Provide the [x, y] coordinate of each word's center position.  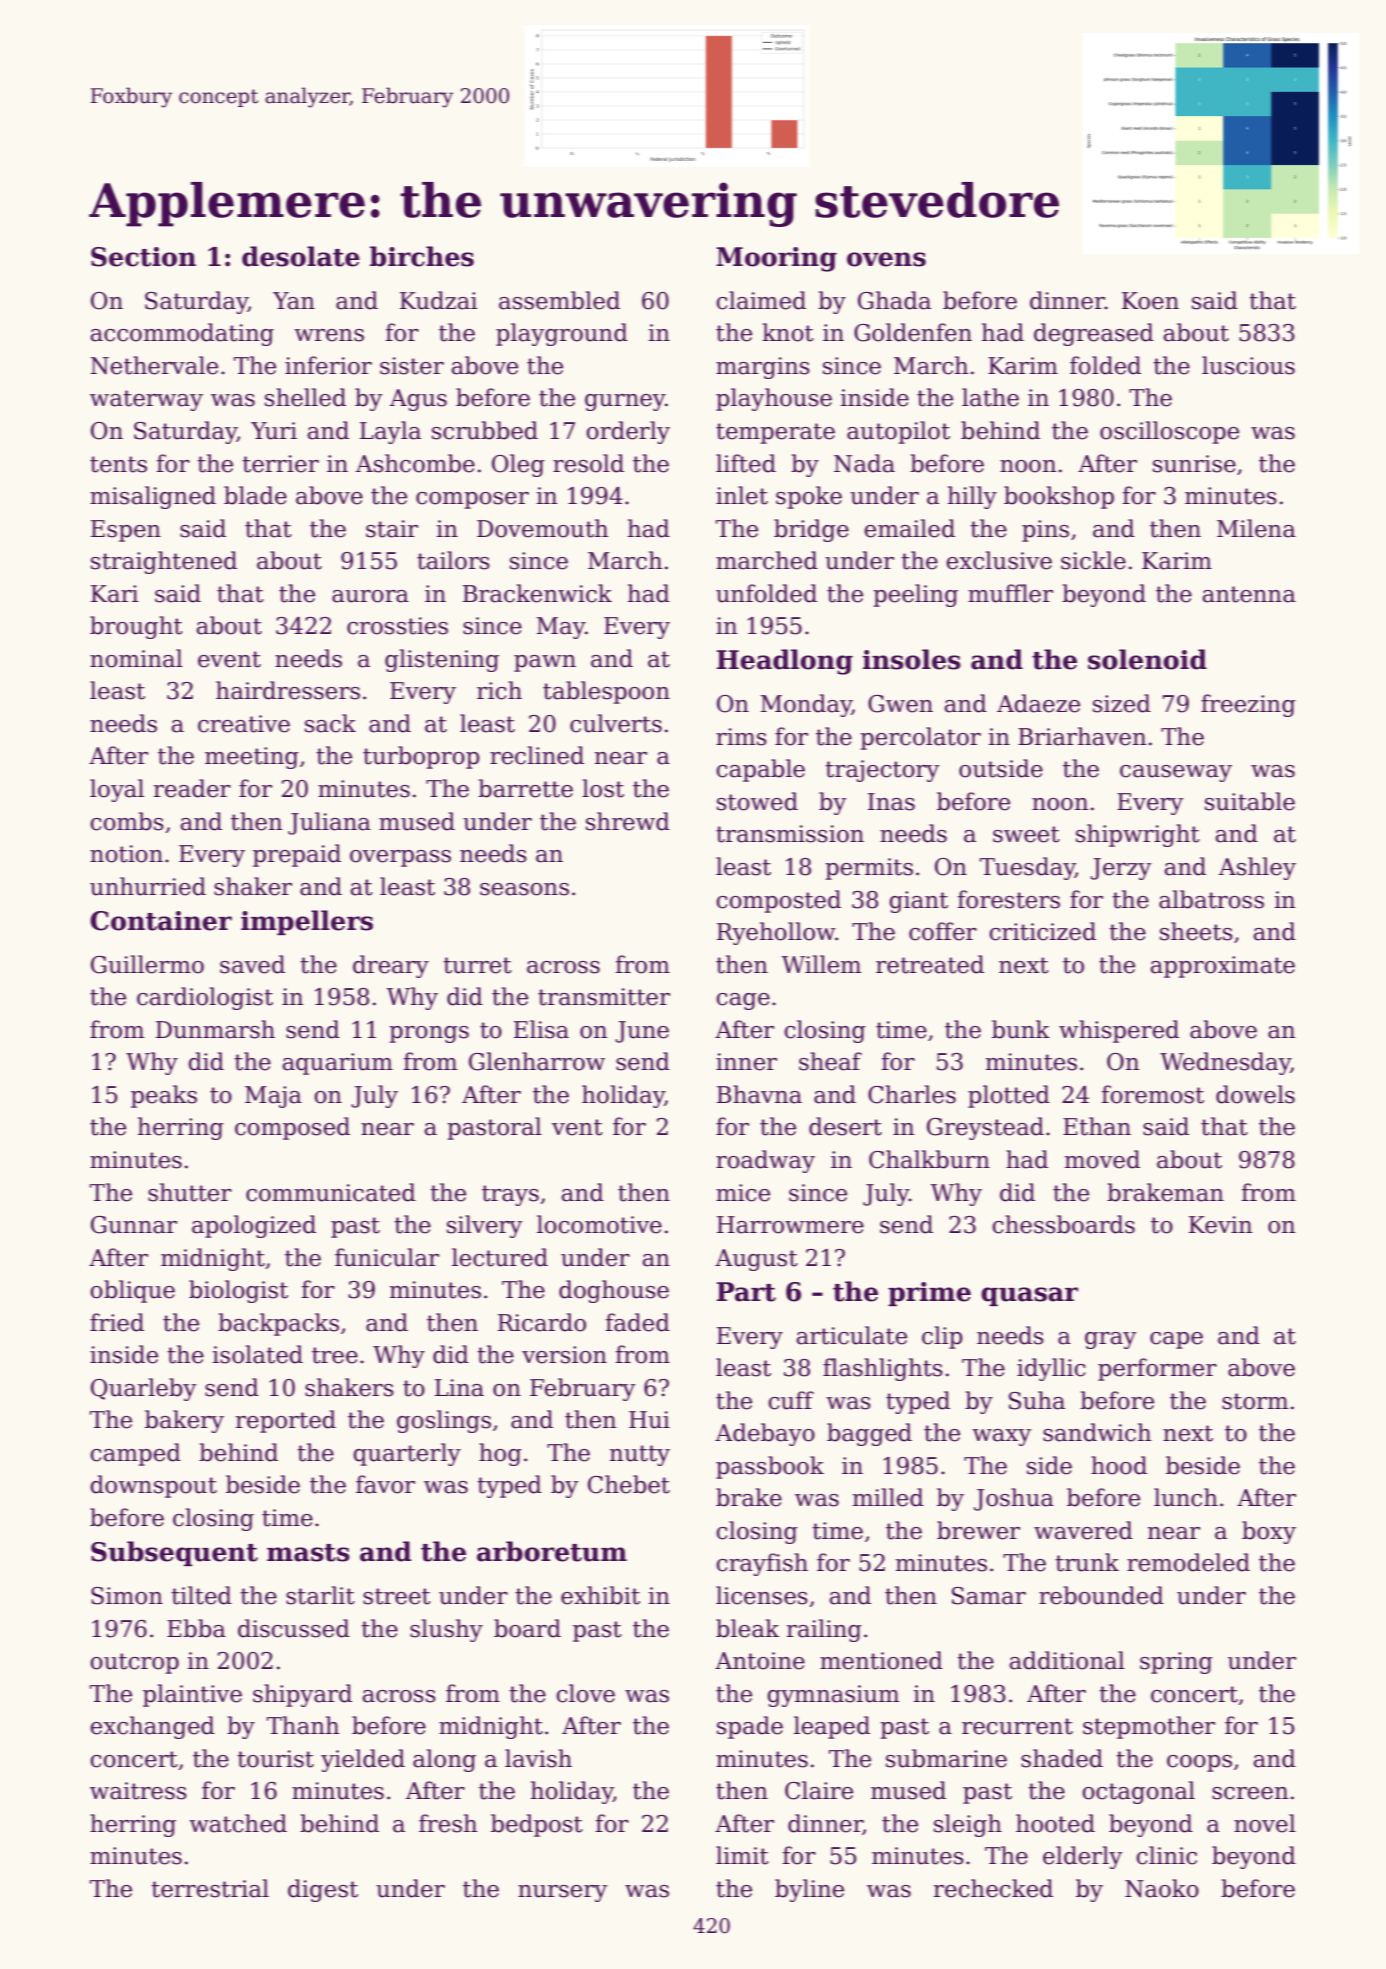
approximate [1222, 967]
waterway [146, 400]
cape [1176, 1340]
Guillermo [147, 964]
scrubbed [485, 430]
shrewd [628, 821]
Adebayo [765, 1434]
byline [809, 1890]
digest [323, 1890]
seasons [524, 889]
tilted [201, 1595]
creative [244, 724]
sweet [1026, 834]
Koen [1150, 301]
